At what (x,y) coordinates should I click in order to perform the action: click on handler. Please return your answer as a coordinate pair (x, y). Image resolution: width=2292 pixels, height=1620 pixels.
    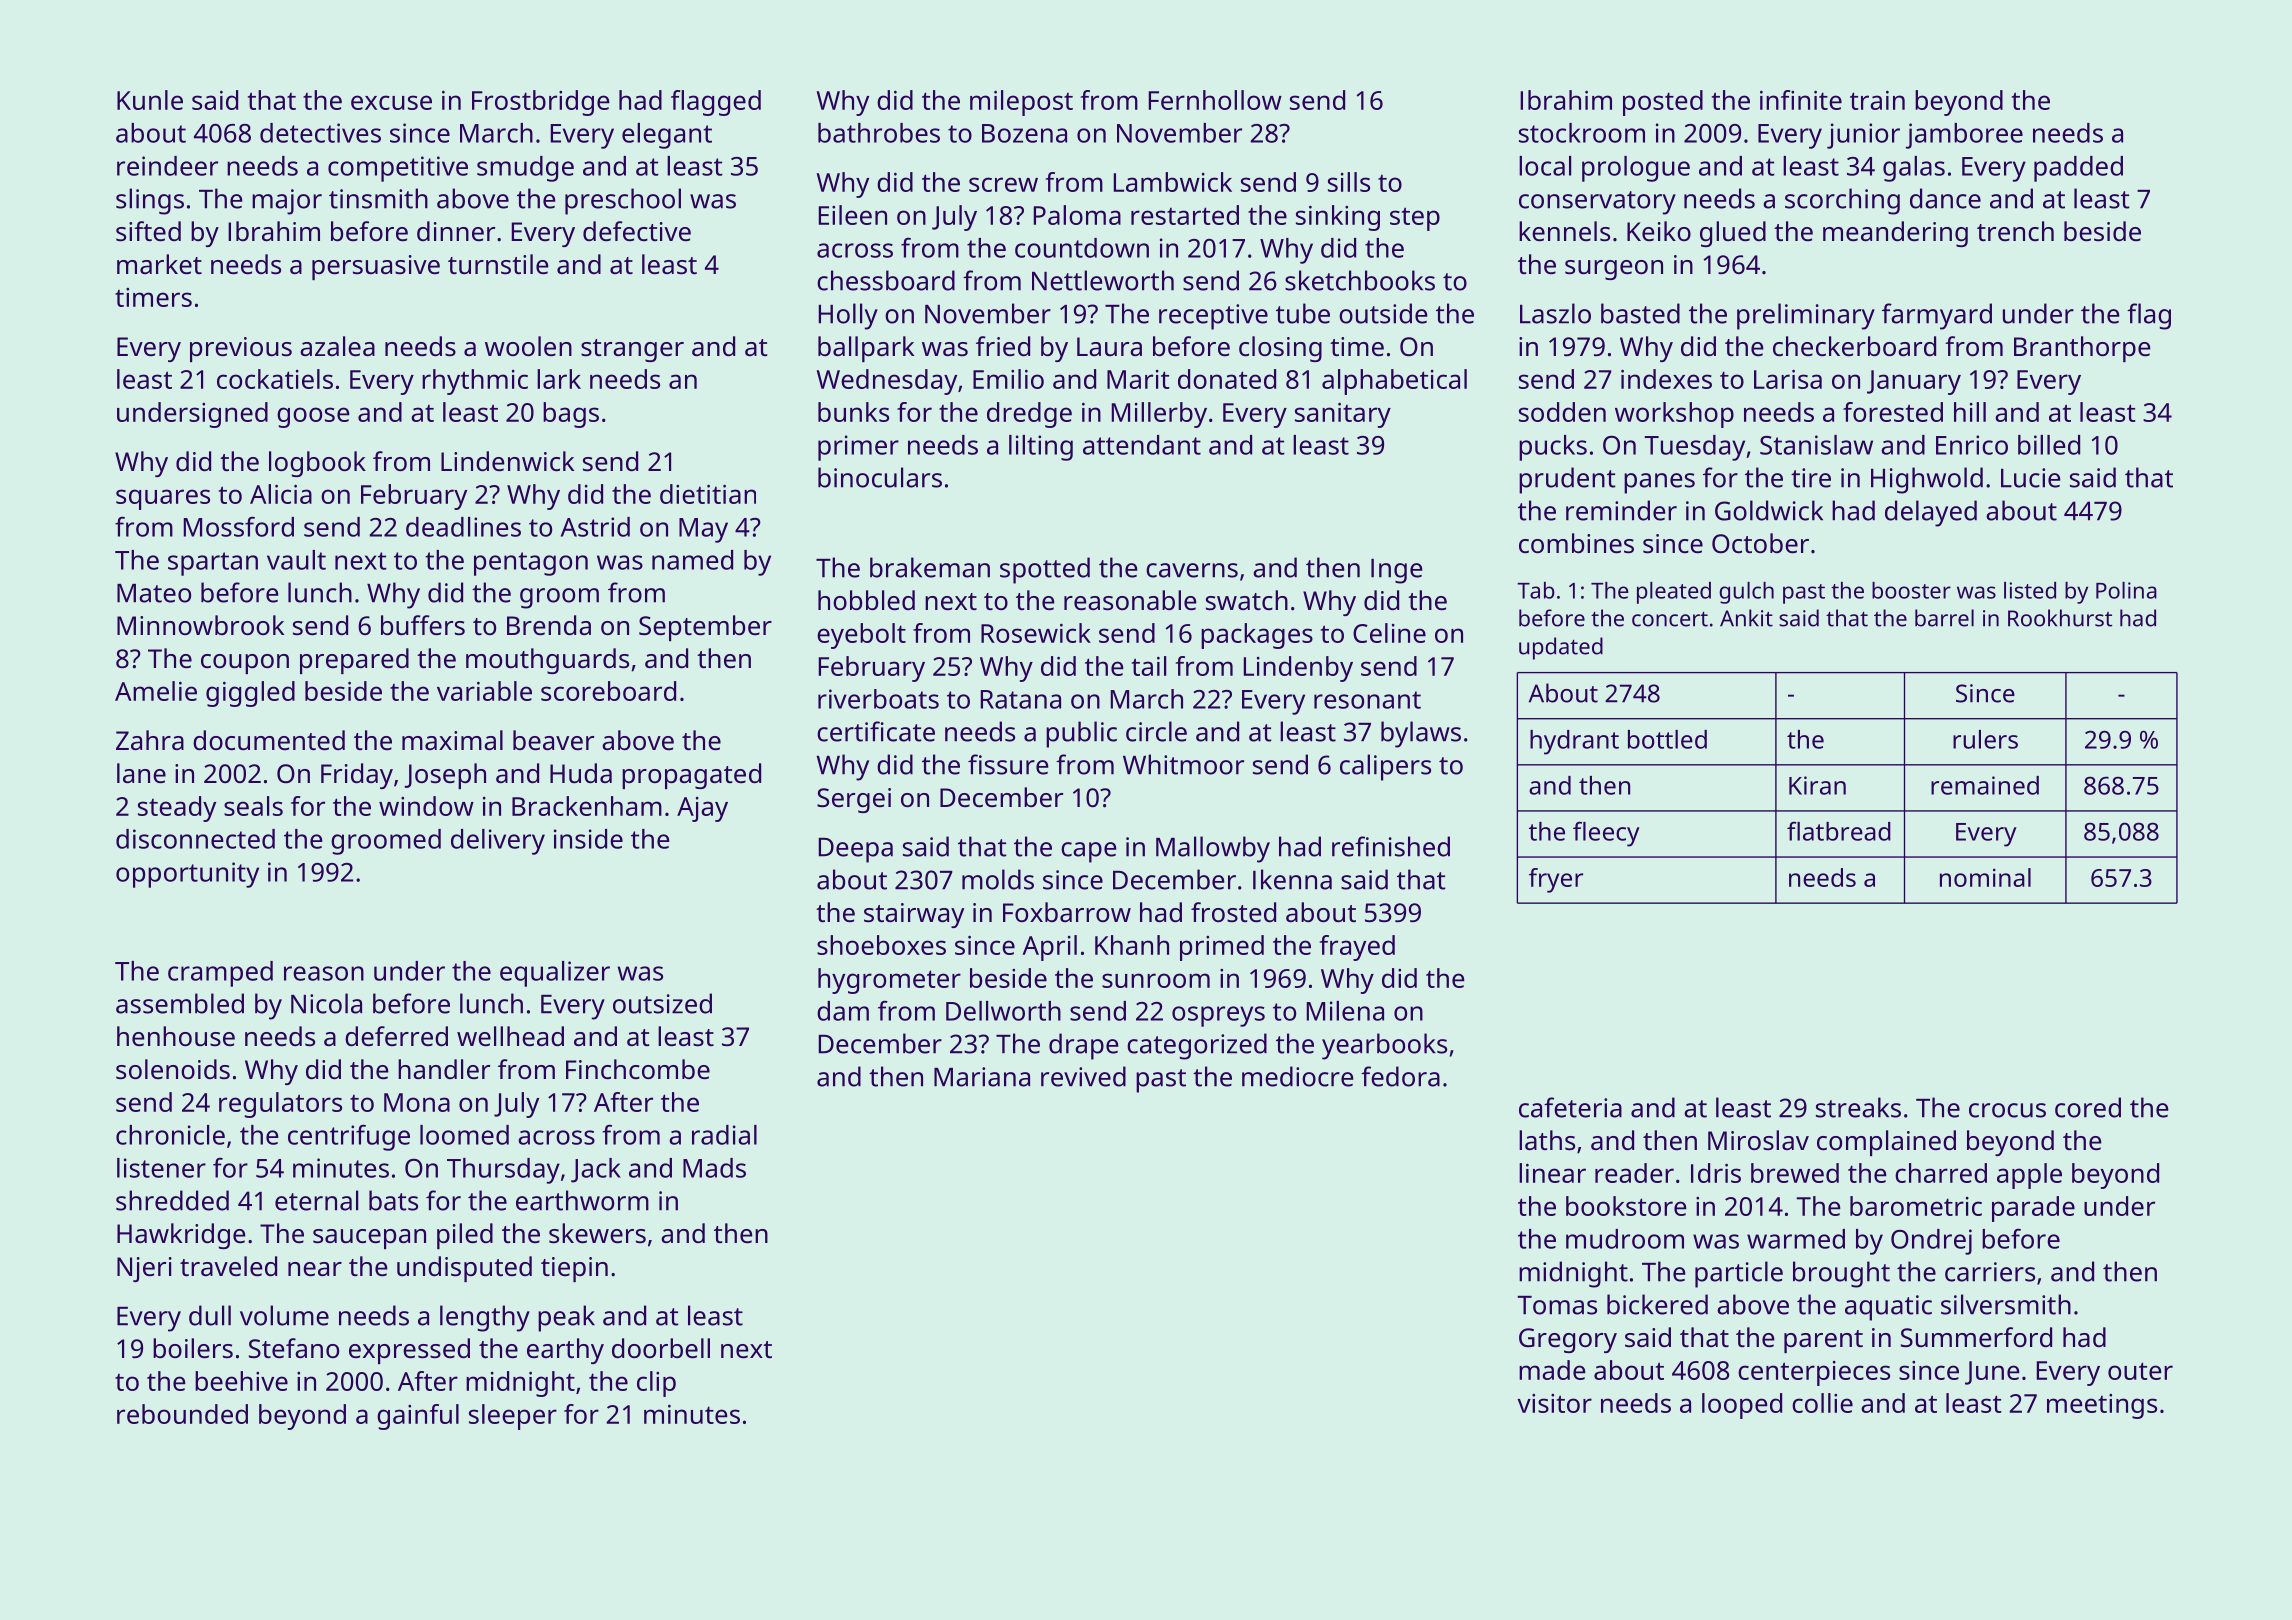
    Looking at the image, I should click on (444, 1069).
